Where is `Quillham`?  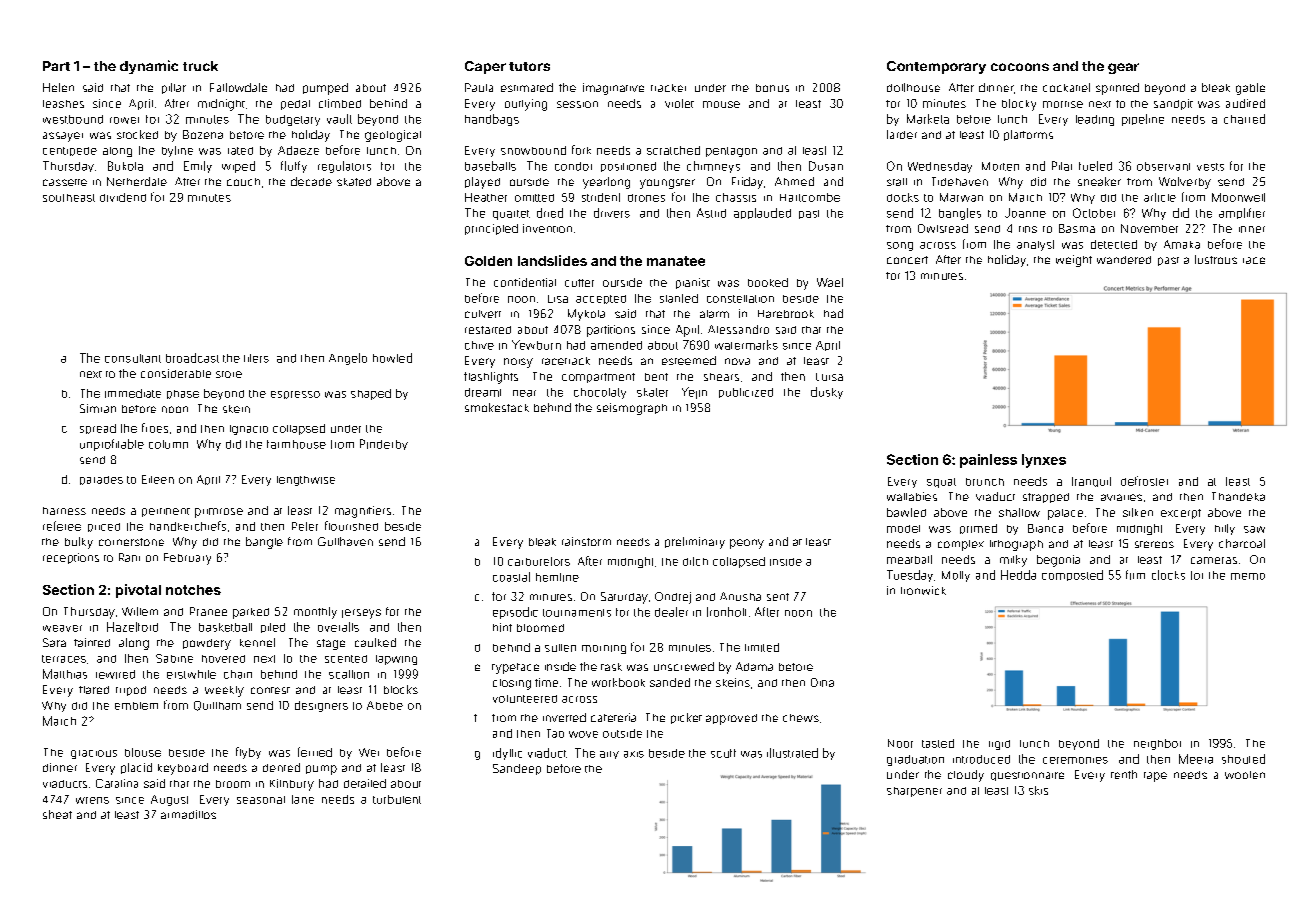 Quillham is located at coordinates (217, 706).
